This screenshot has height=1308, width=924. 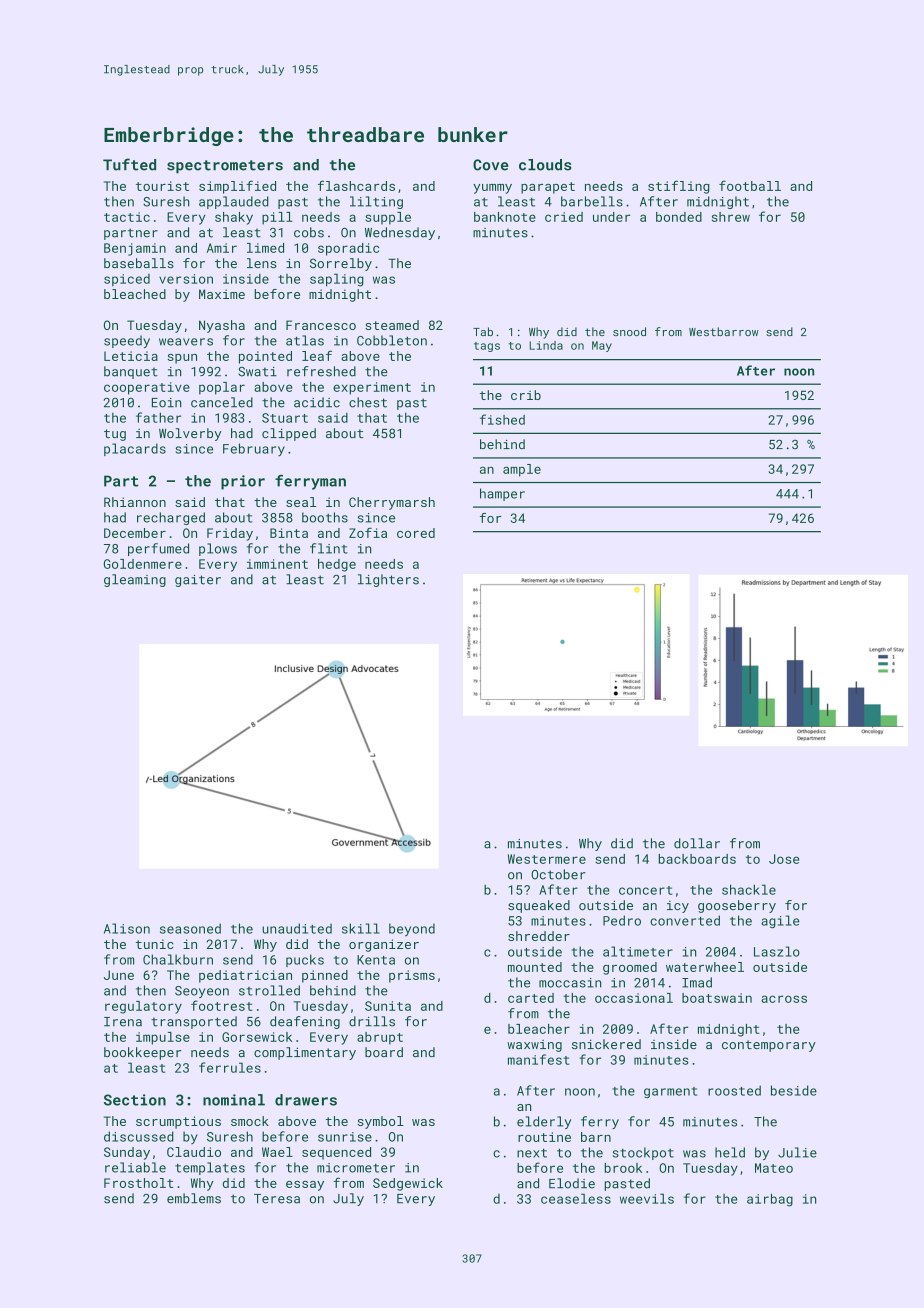 What do you see at coordinates (724, 331) in the screenshot?
I see `Westbarrow` at bounding box center [724, 331].
